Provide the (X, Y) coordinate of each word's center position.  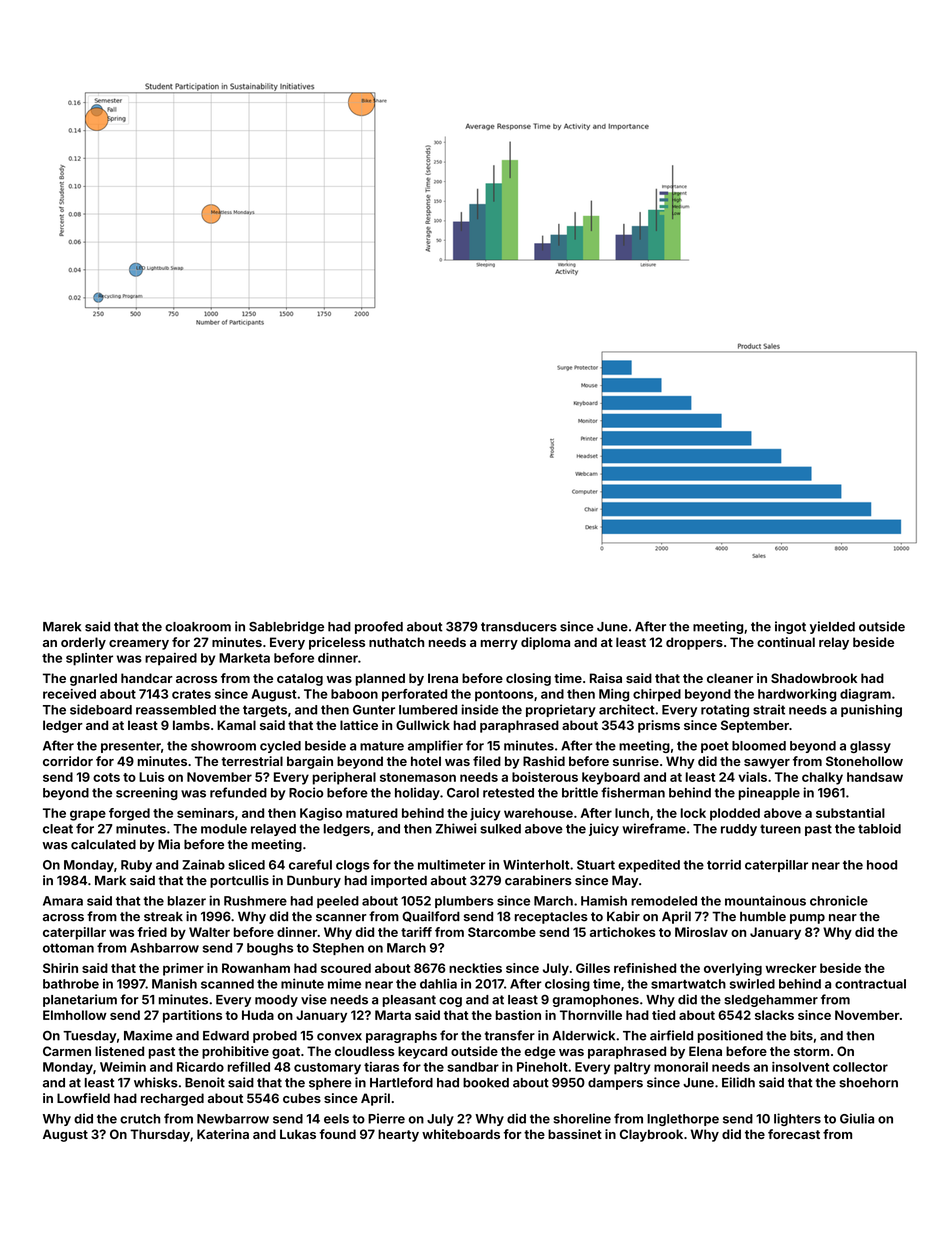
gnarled (93, 679)
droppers (694, 643)
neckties (475, 968)
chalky (822, 778)
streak (163, 916)
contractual (870, 984)
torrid (724, 864)
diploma (545, 643)
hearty (398, 1135)
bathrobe (71, 984)
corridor (68, 761)
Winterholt (536, 865)
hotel (426, 761)
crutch (140, 1119)
